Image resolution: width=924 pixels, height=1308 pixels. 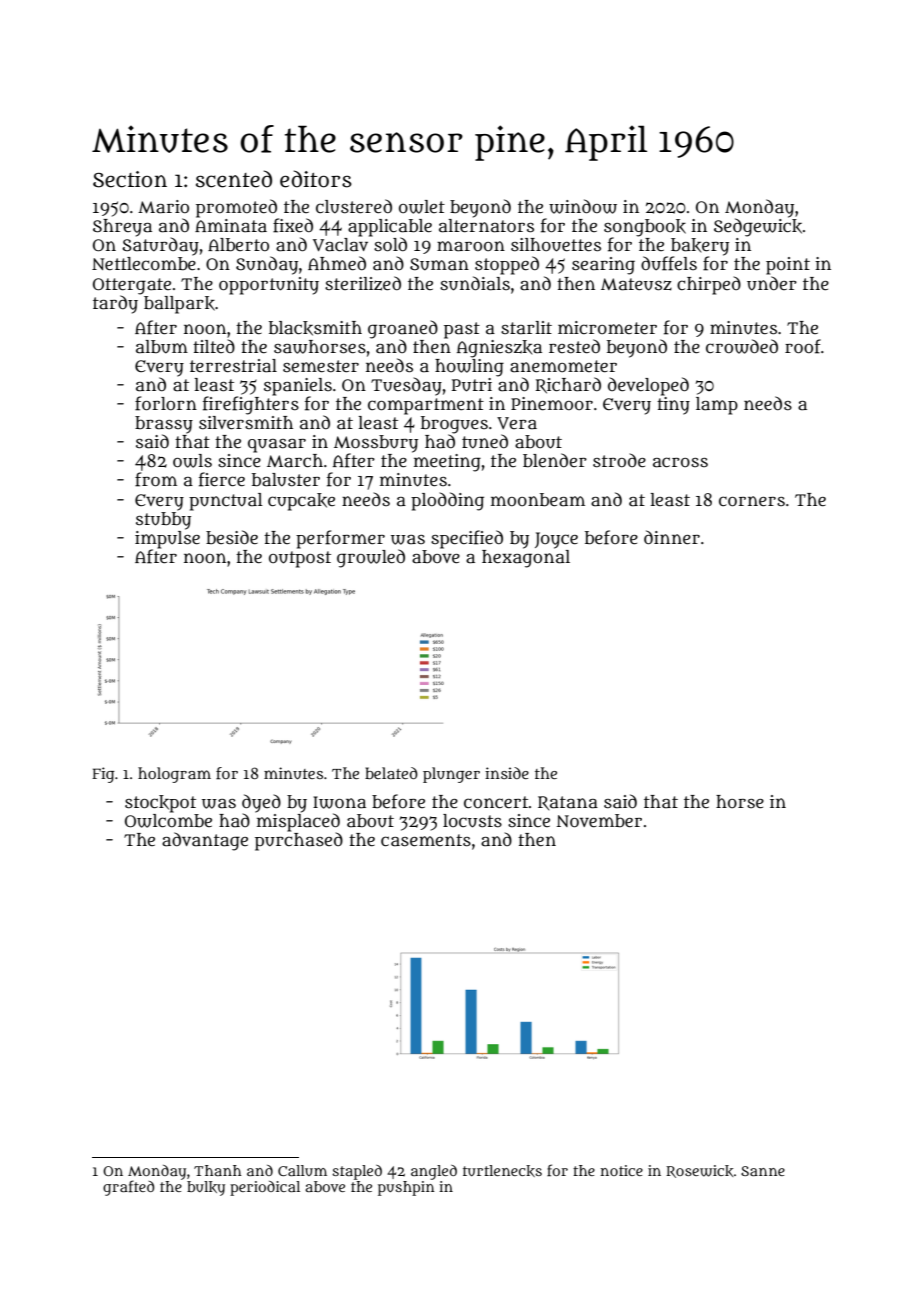 I want to click on casements, so click(x=426, y=840).
